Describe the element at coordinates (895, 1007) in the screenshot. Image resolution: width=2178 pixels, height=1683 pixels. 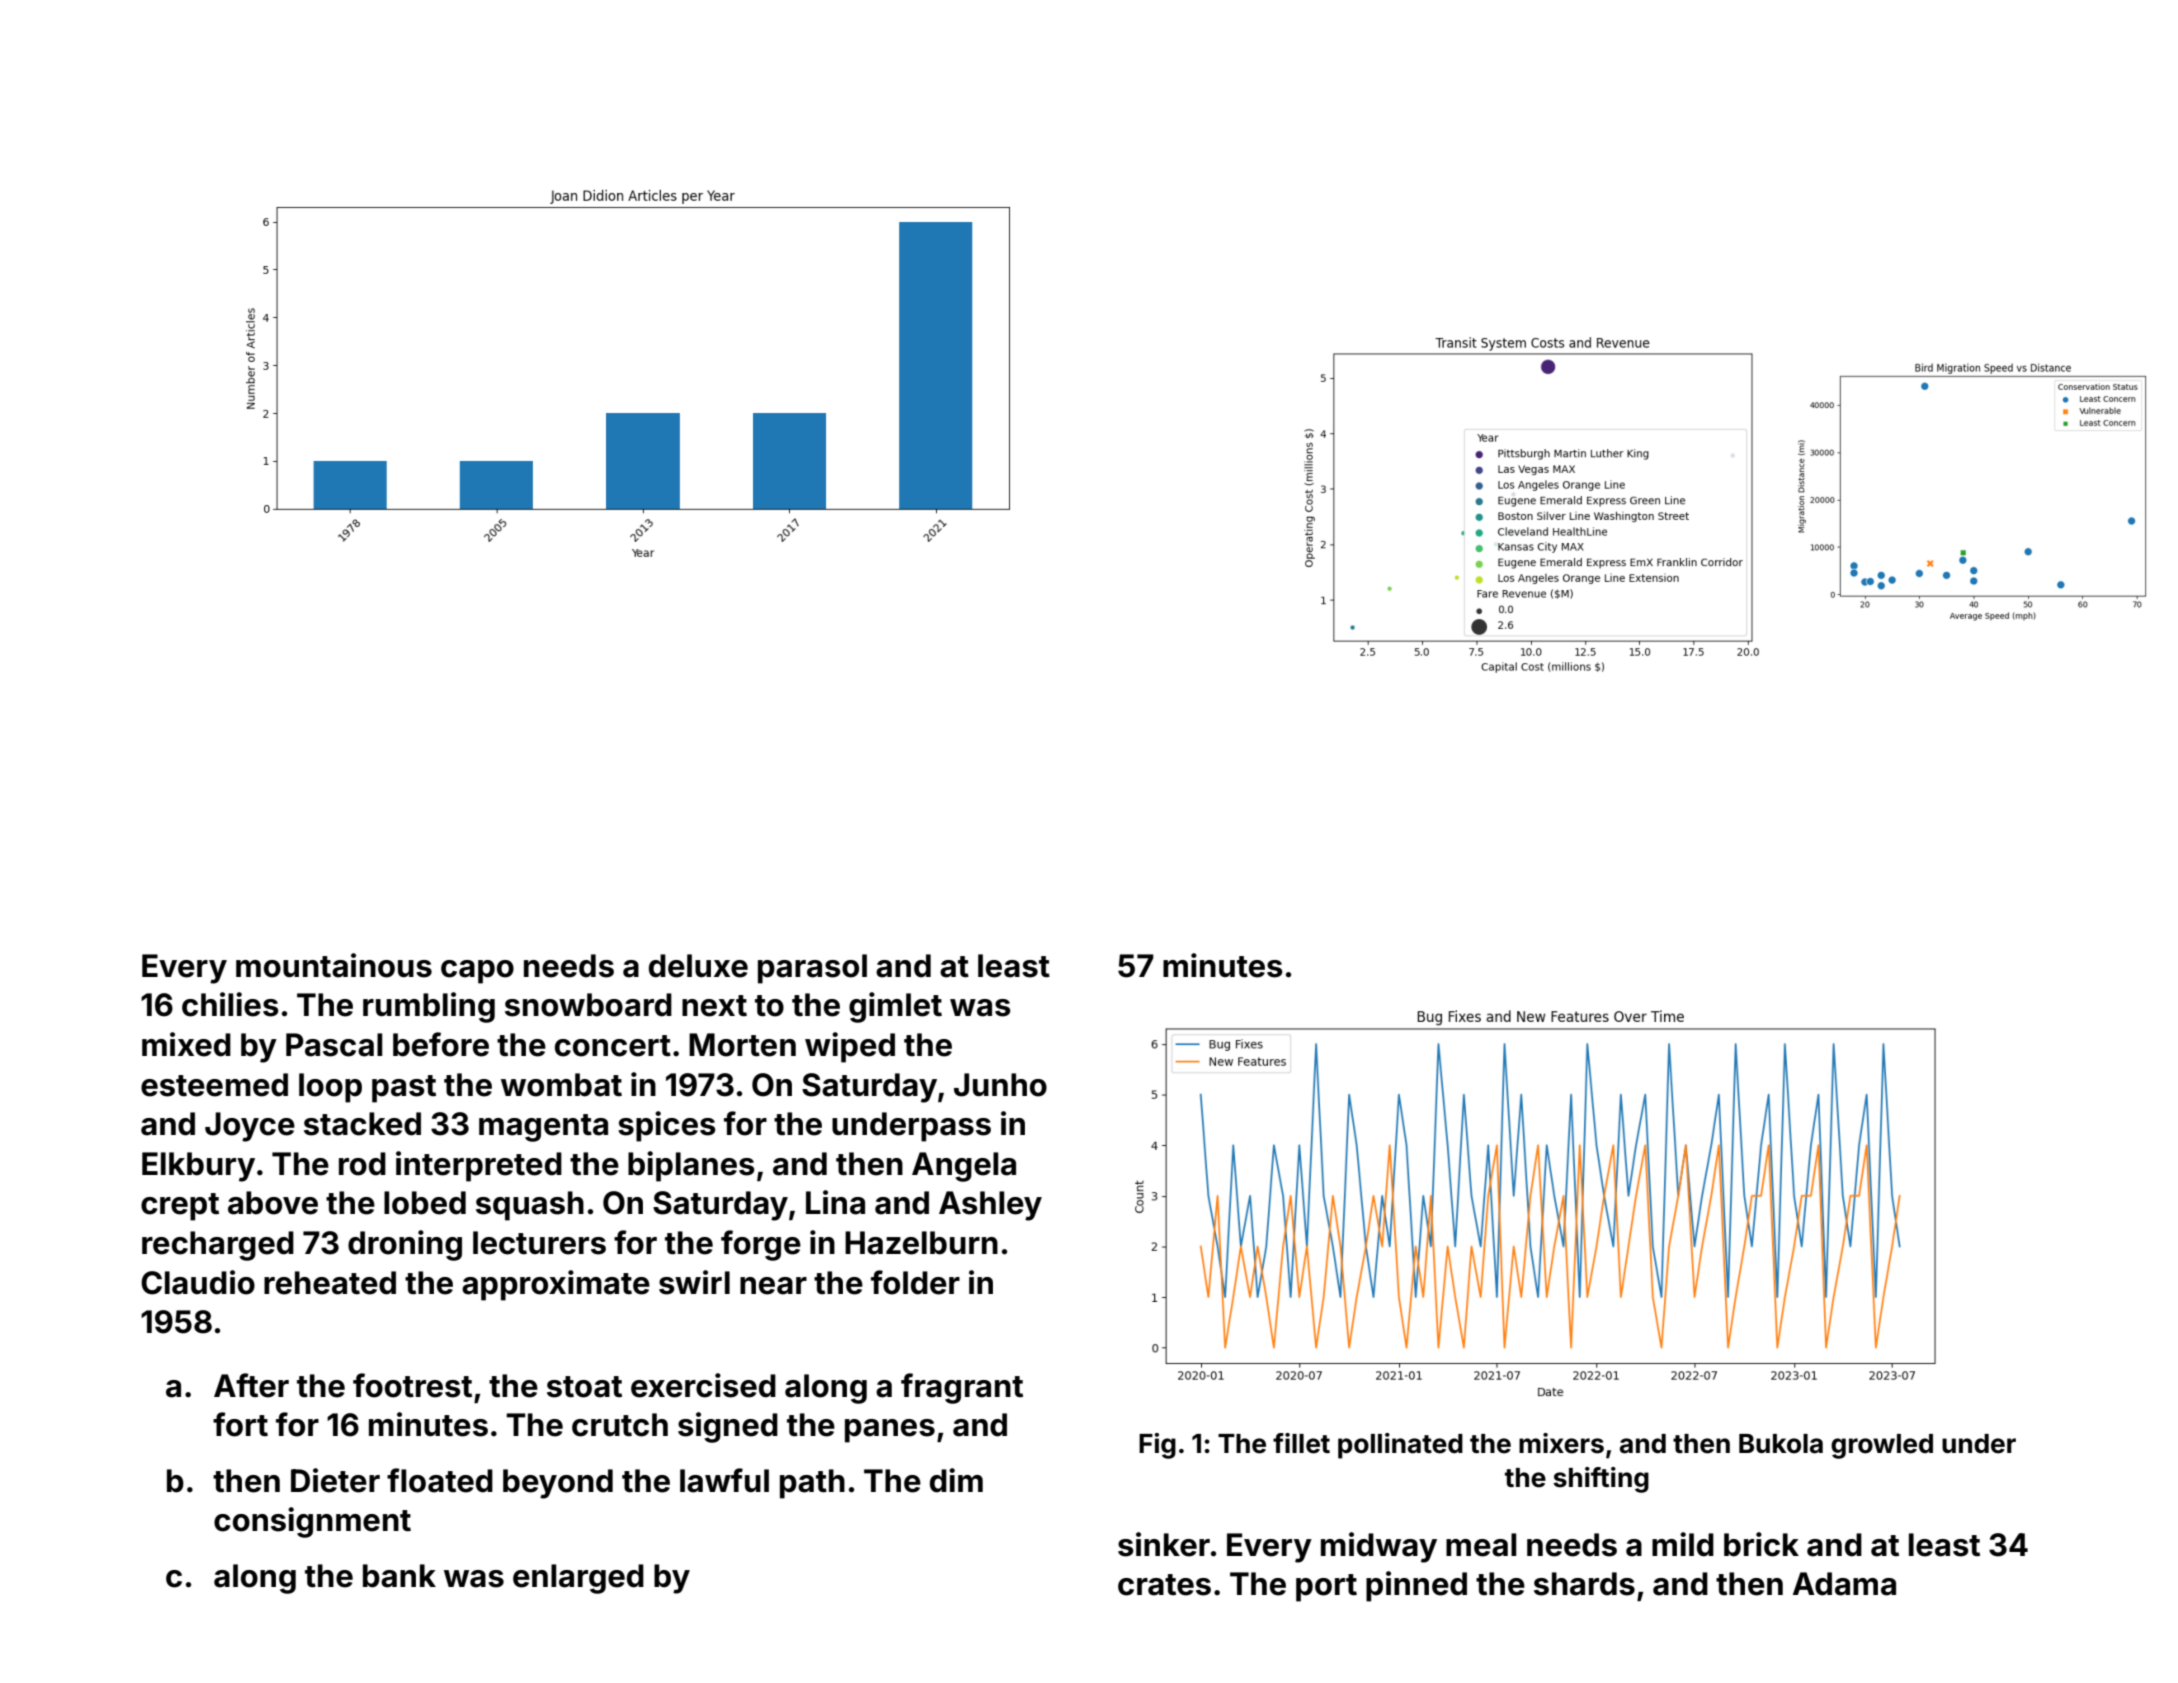
I see `gimlet` at that location.
